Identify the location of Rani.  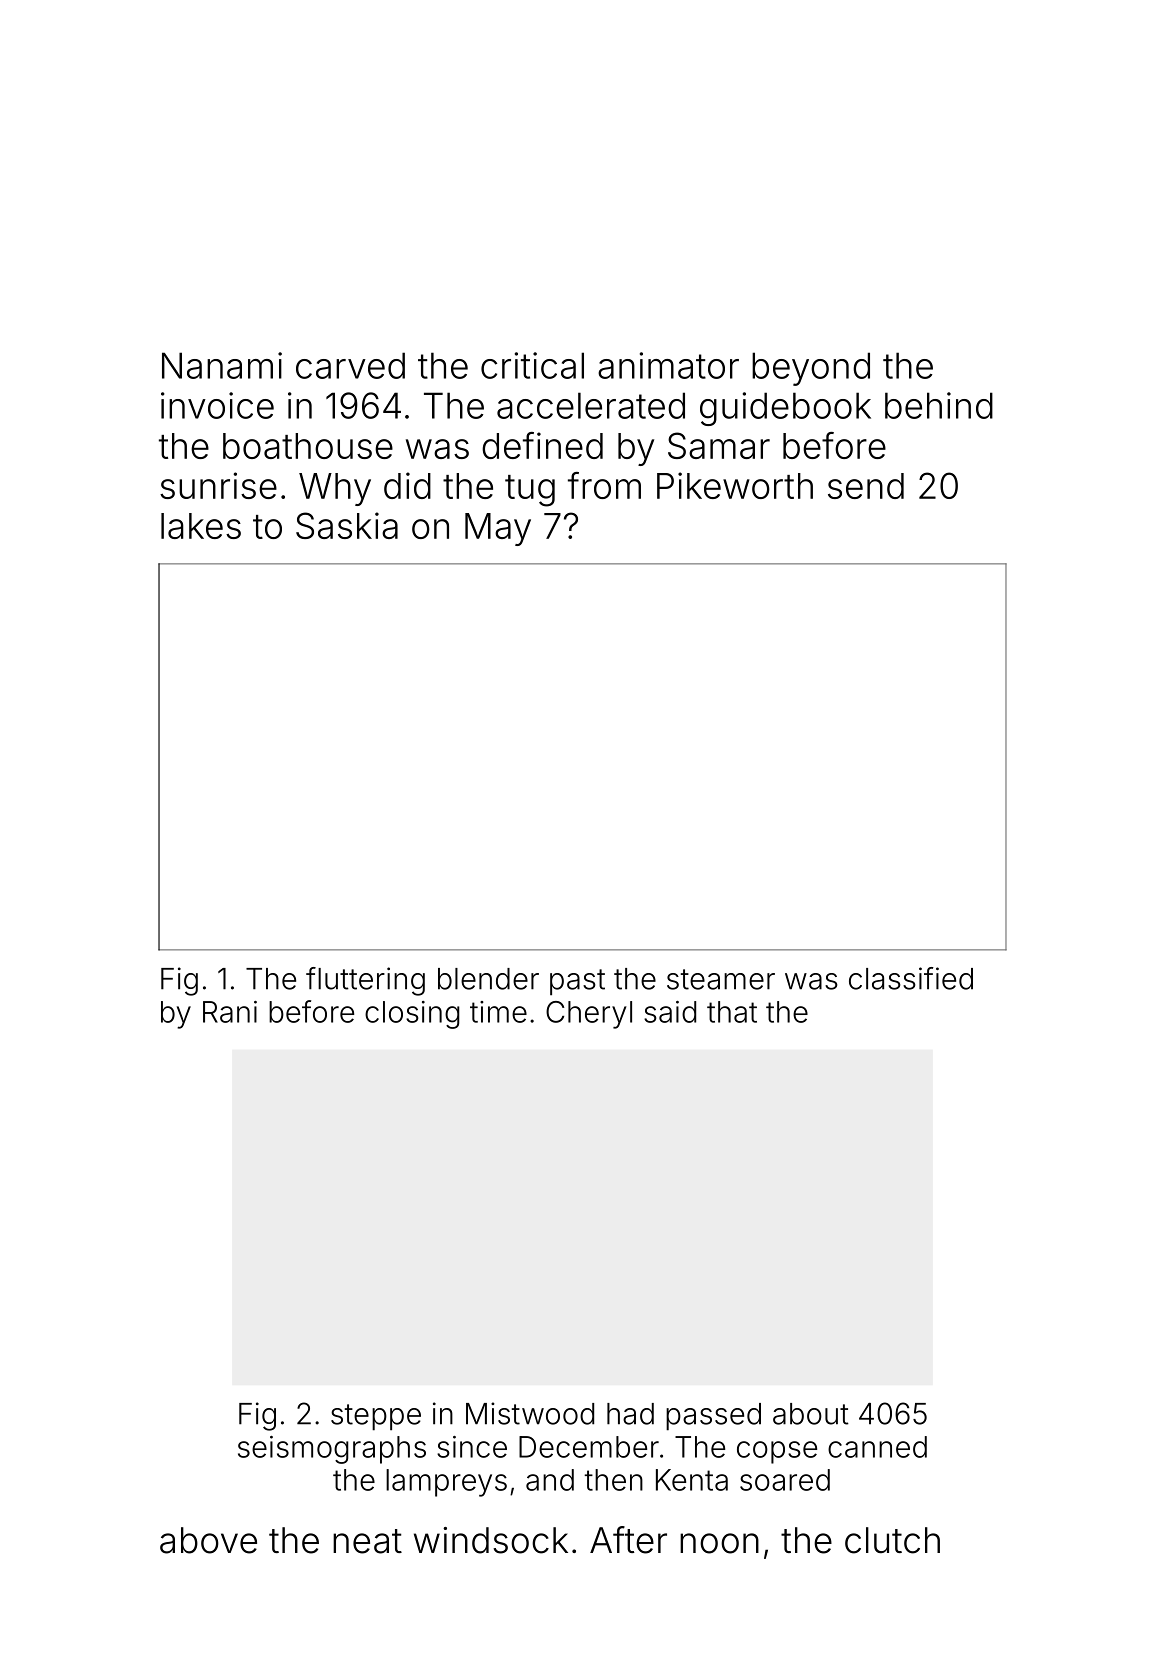
(230, 1012).
